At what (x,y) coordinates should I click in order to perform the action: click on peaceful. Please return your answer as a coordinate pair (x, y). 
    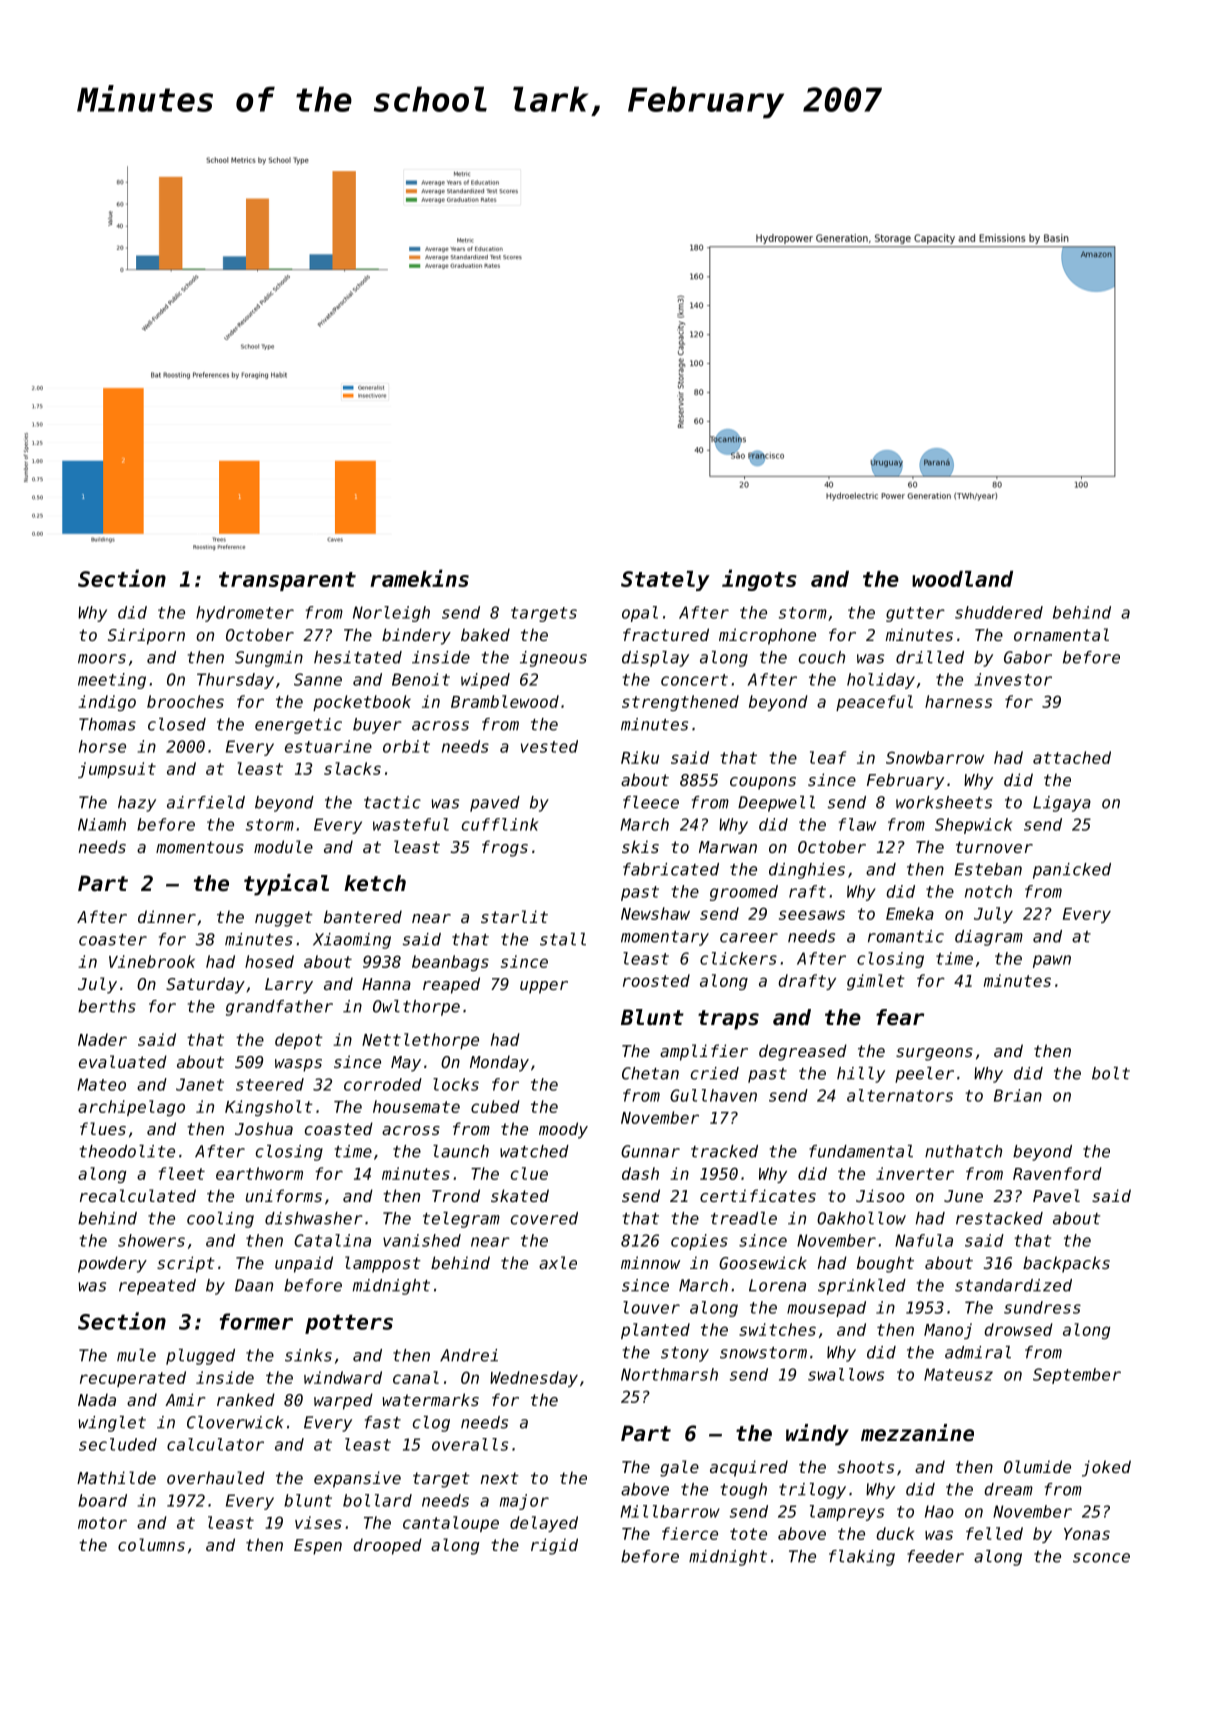
    Looking at the image, I should click on (874, 703).
